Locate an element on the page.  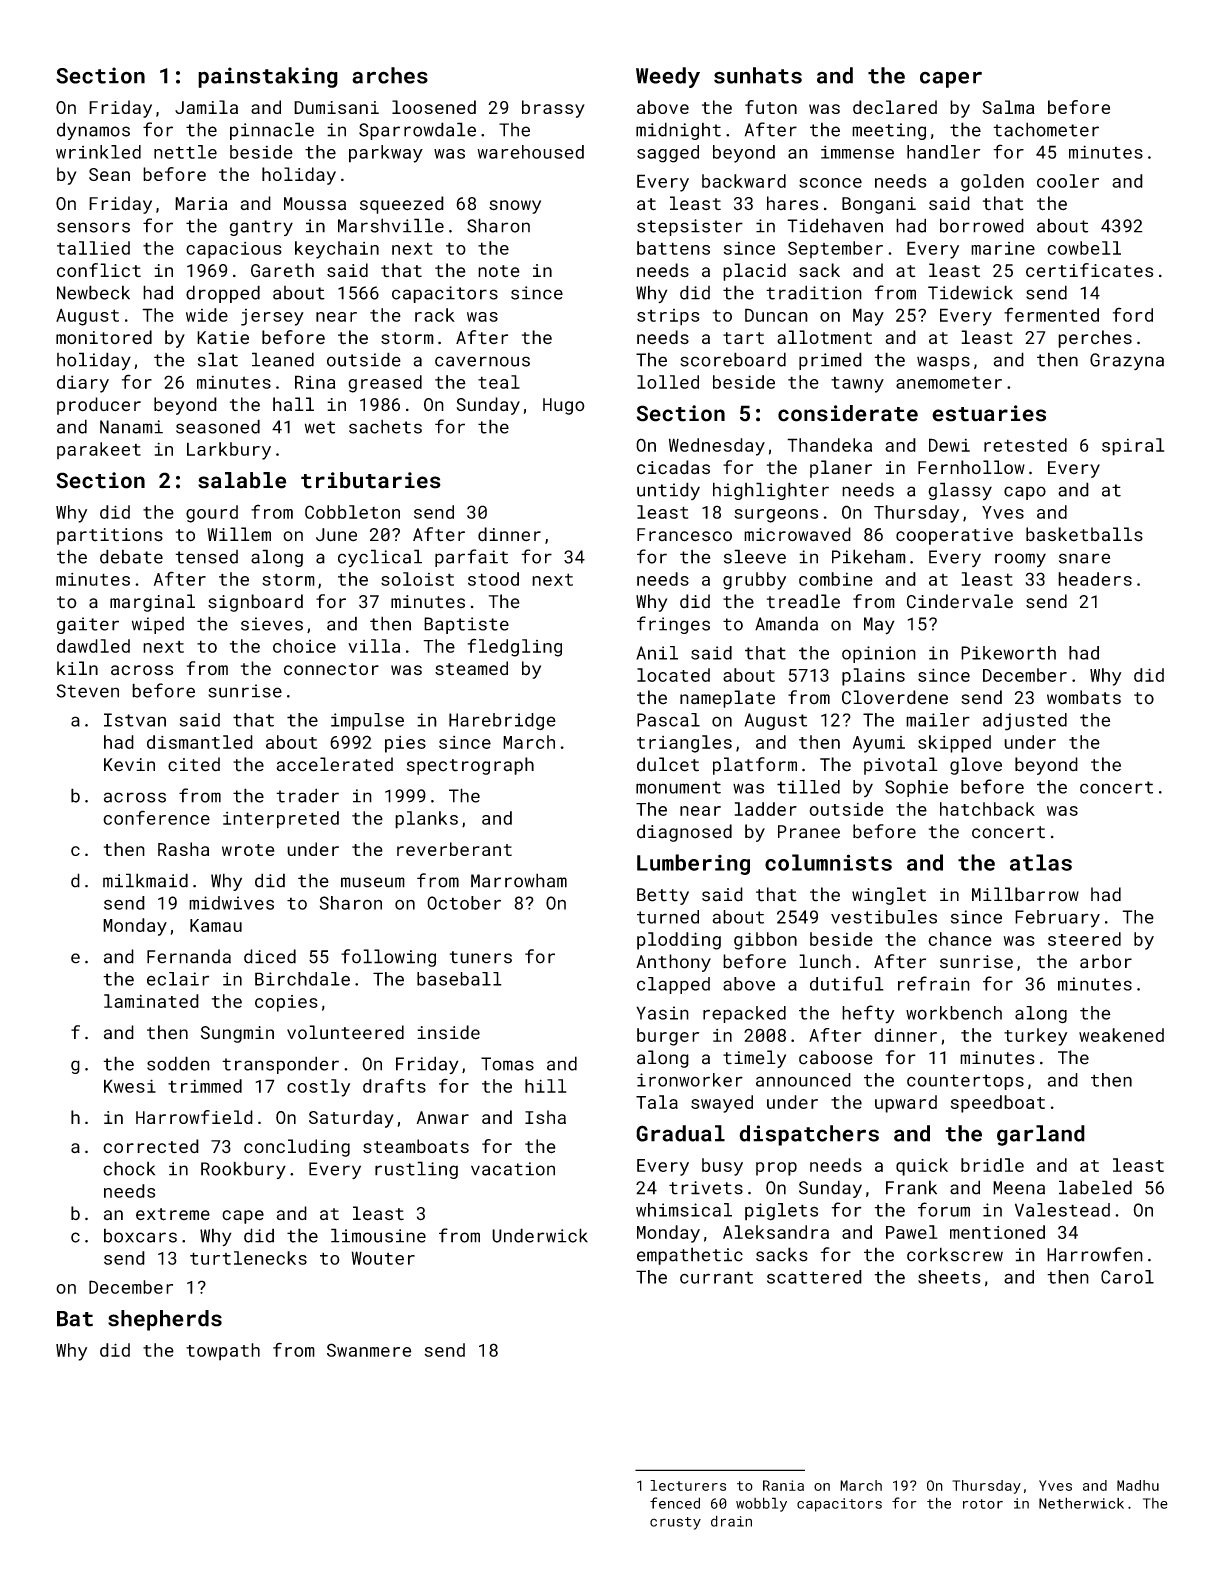
workbench is located at coordinates (954, 1013).
